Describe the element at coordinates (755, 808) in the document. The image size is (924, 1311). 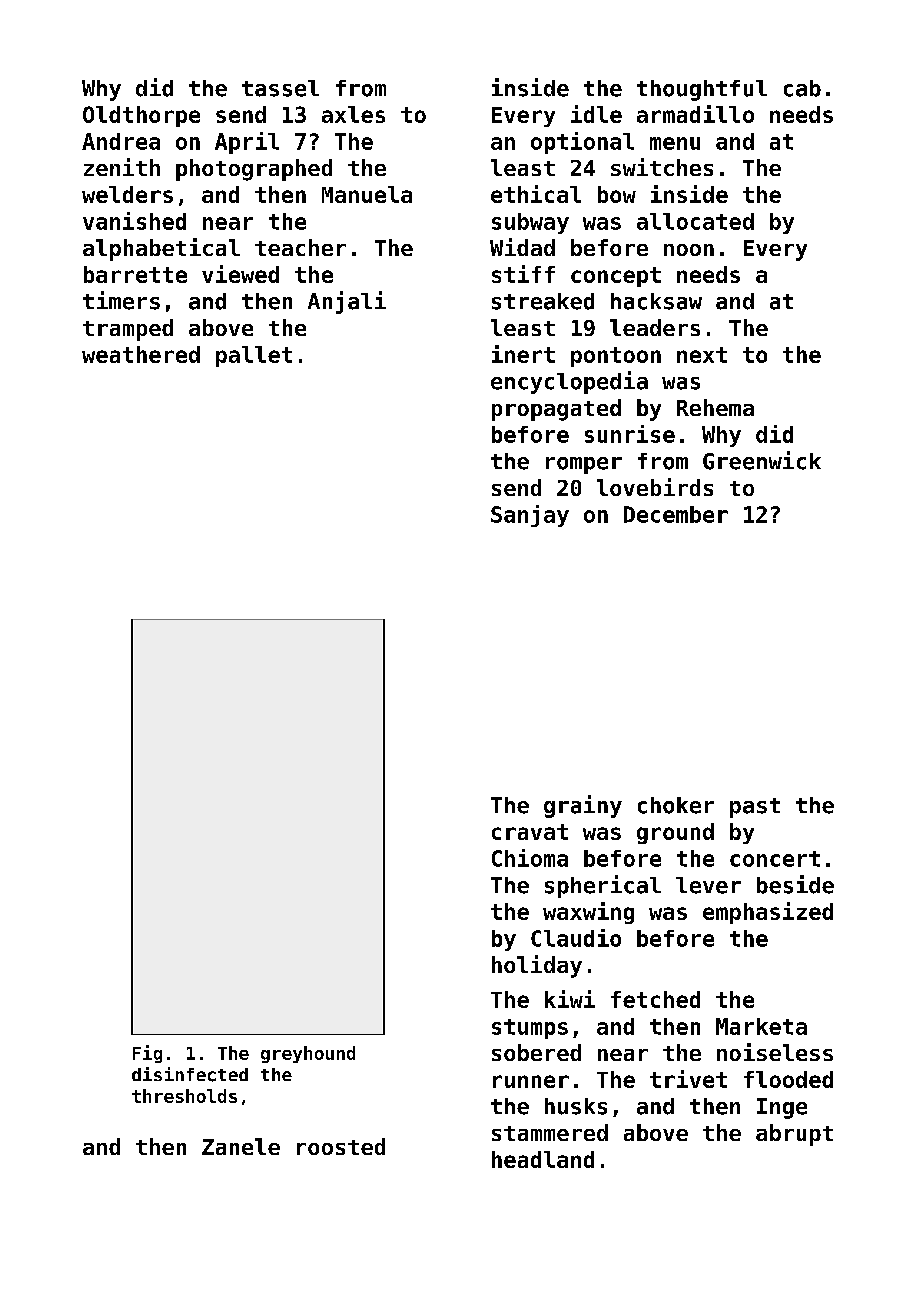
I see `past` at that location.
